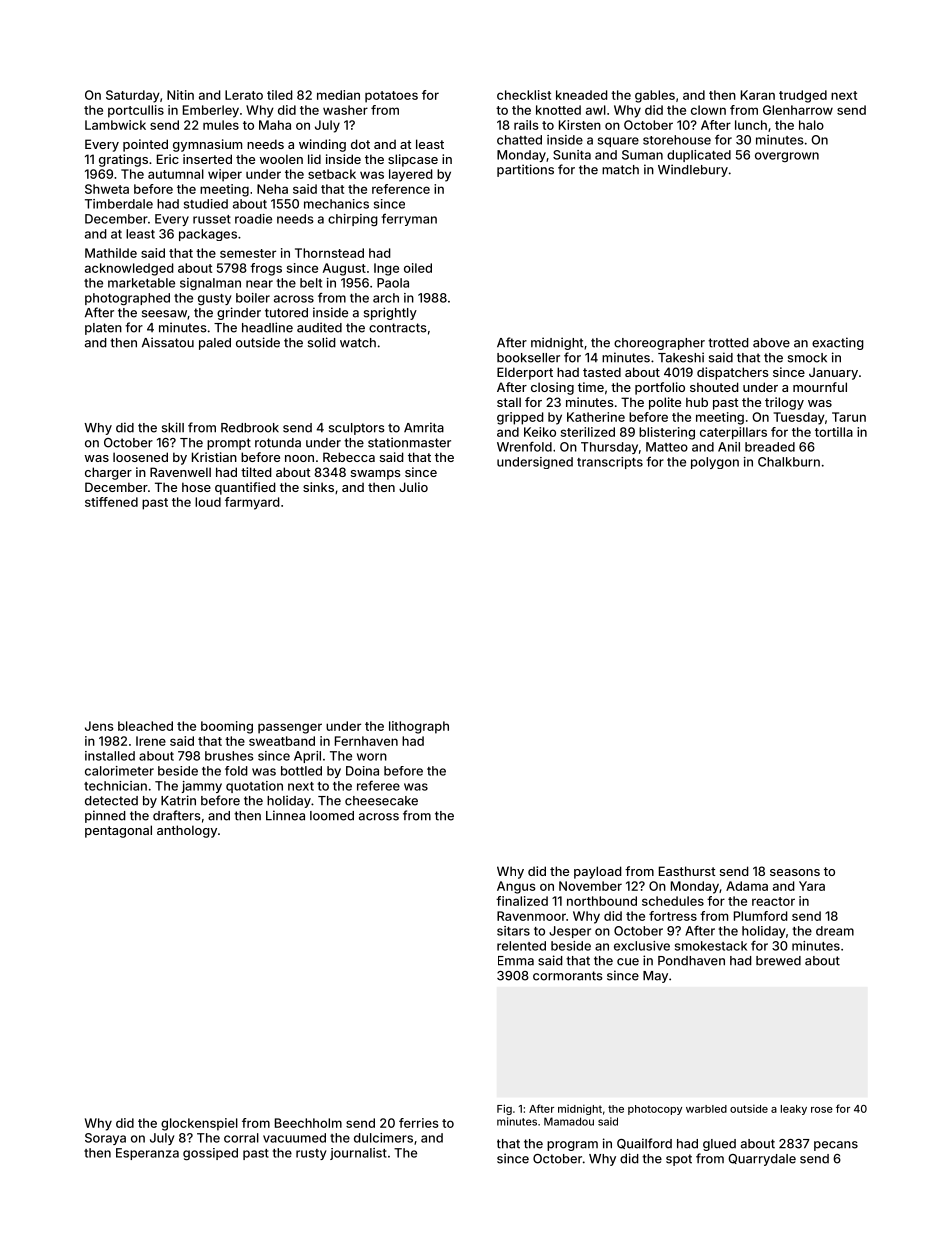 The width and height of the document is (952, 1233). Describe the element at coordinates (419, 727) in the document. I see `lithograph` at that location.
